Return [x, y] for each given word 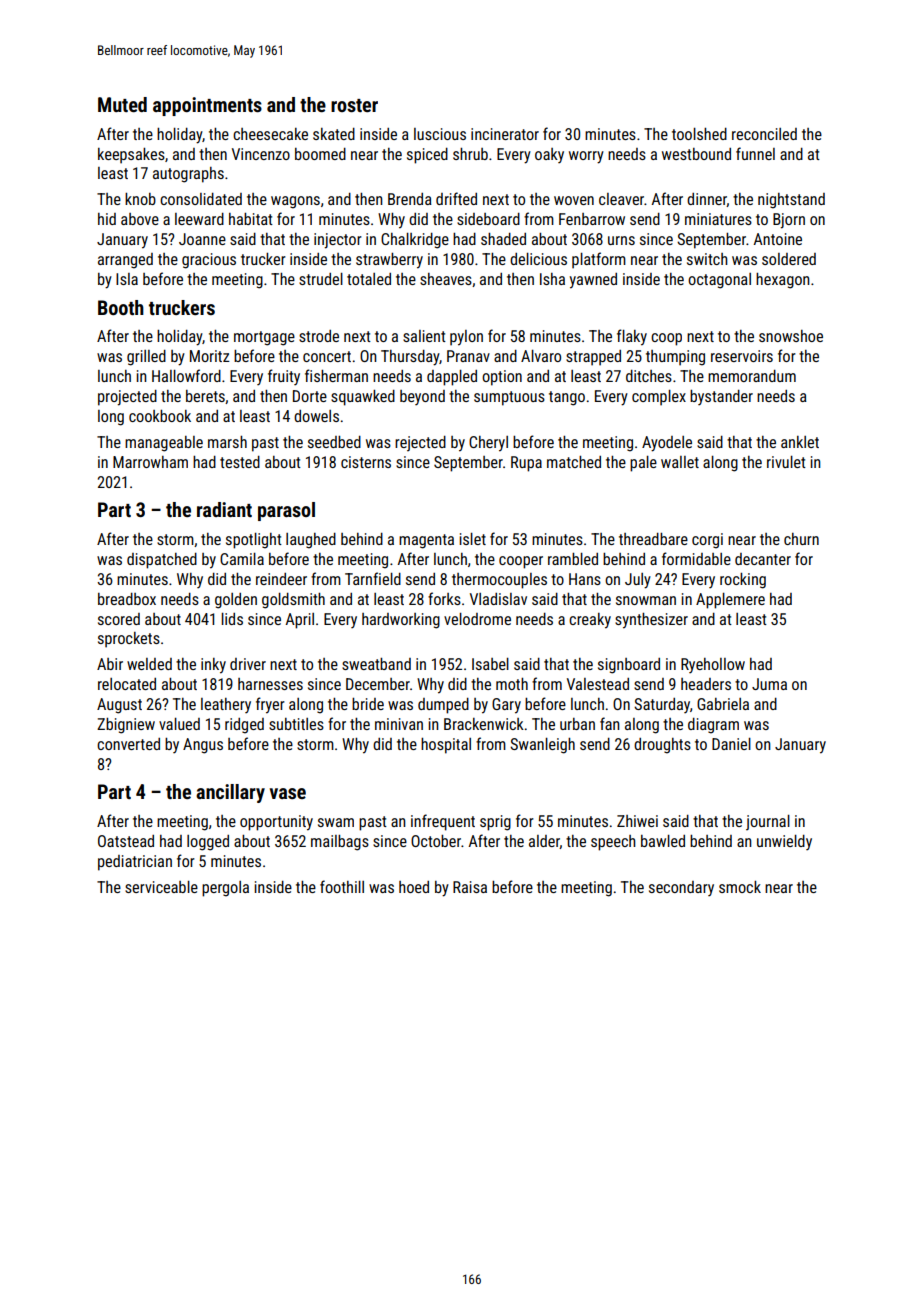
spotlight [254, 541]
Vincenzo [261, 154]
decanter [763, 559]
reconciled [764, 134]
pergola [225, 889]
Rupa [526, 464]
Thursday [410, 358]
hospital [446, 746]
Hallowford [186, 375]
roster [354, 105]
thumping [675, 358]
